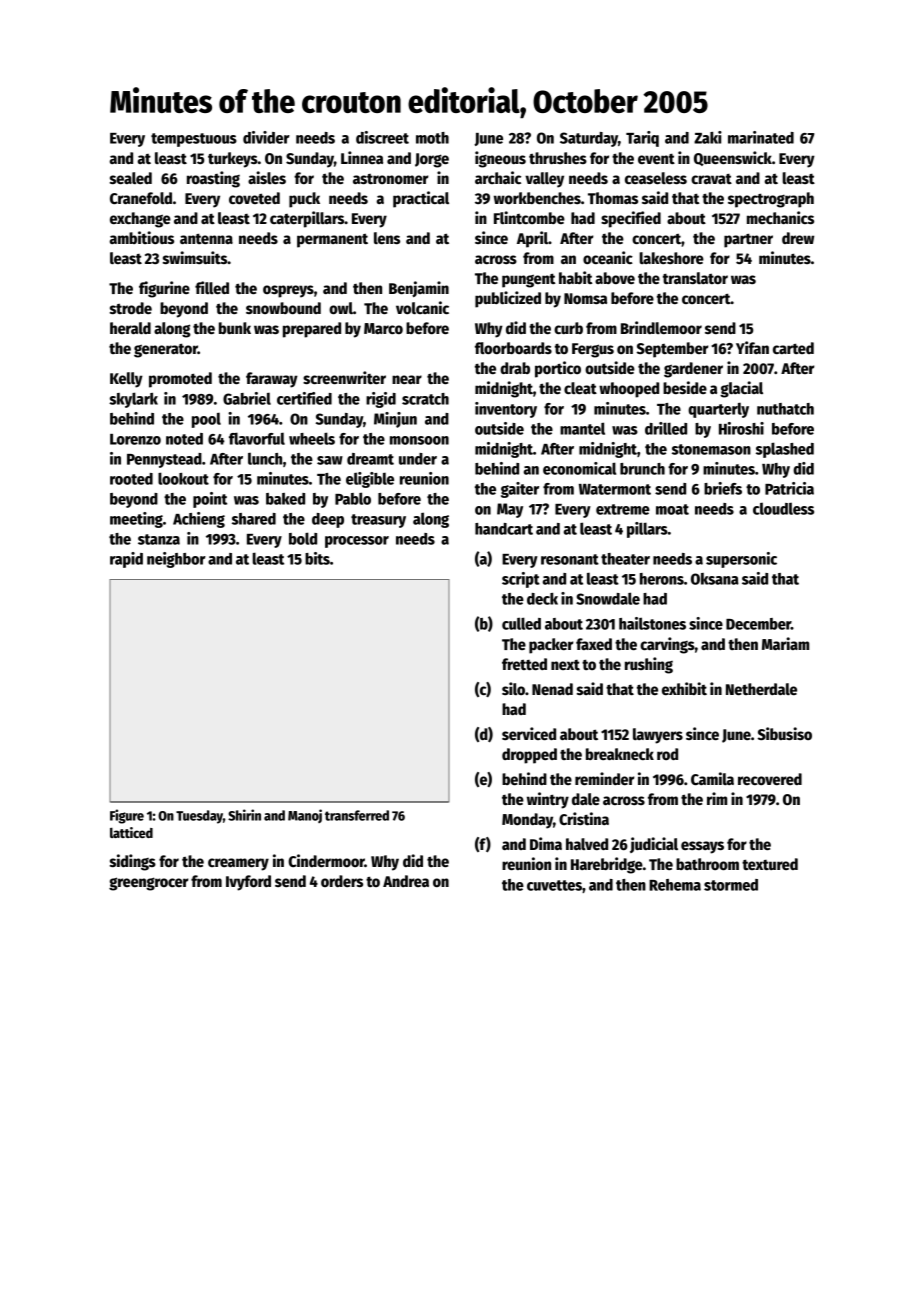 This screenshot has height=1308, width=924. What do you see at coordinates (524, 664) in the screenshot?
I see `fretted` at bounding box center [524, 664].
